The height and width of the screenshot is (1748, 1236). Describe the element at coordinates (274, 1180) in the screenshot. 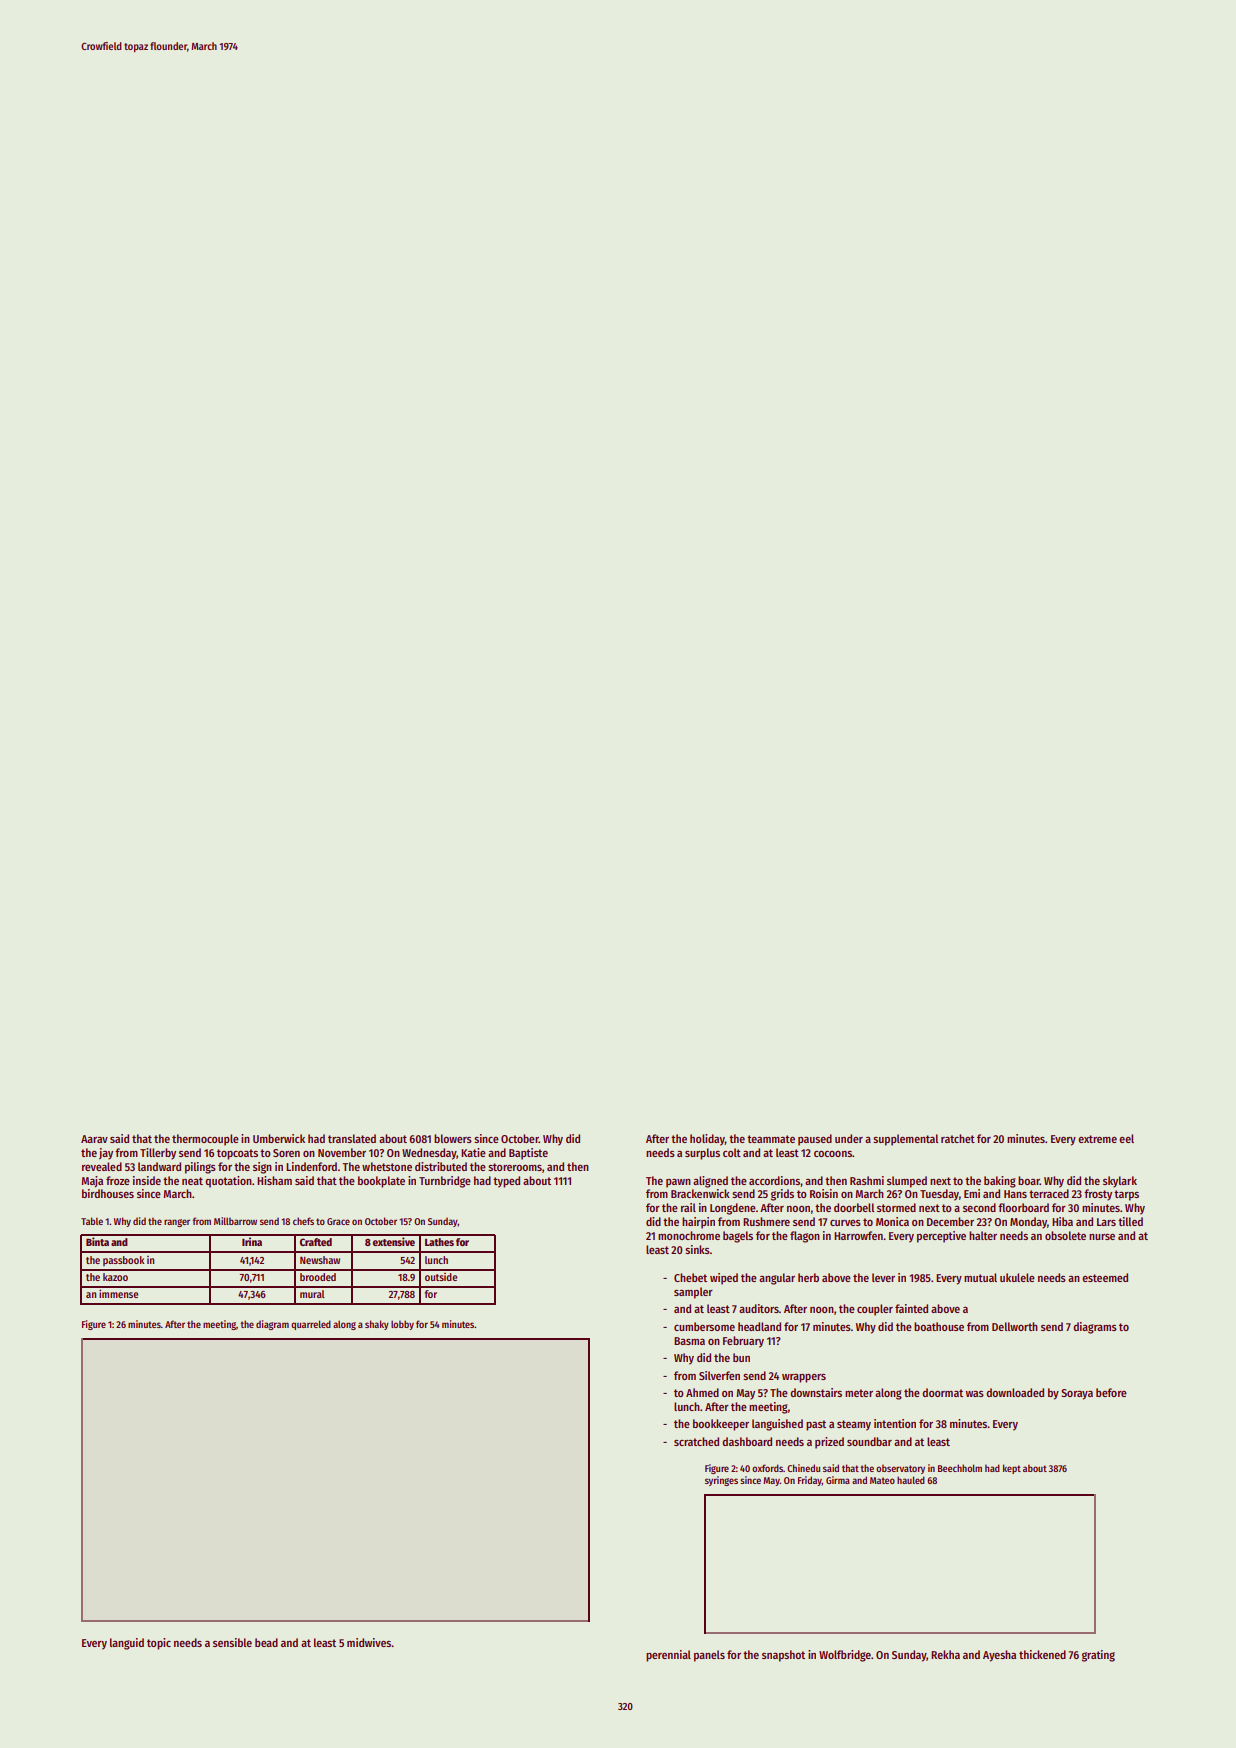

I see `Hisham` at that location.
